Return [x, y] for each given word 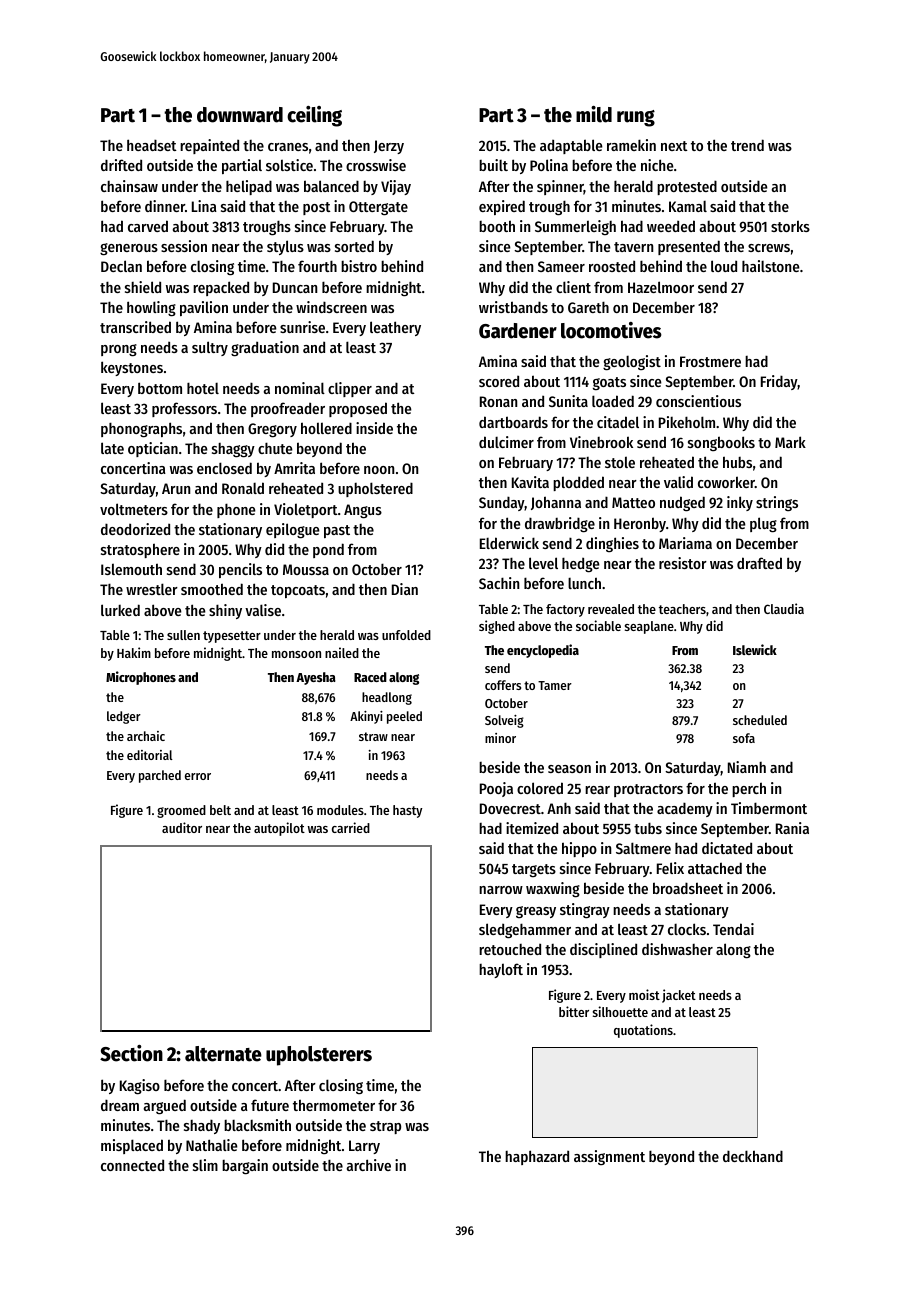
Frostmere [710, 361]
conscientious [698, 401]
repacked [221, 288]
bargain [245, 1167]
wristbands [513, 307]
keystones [132, 368]
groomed [181, 811]
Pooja [496, 789]
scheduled [760, 720]
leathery [395, 328]
